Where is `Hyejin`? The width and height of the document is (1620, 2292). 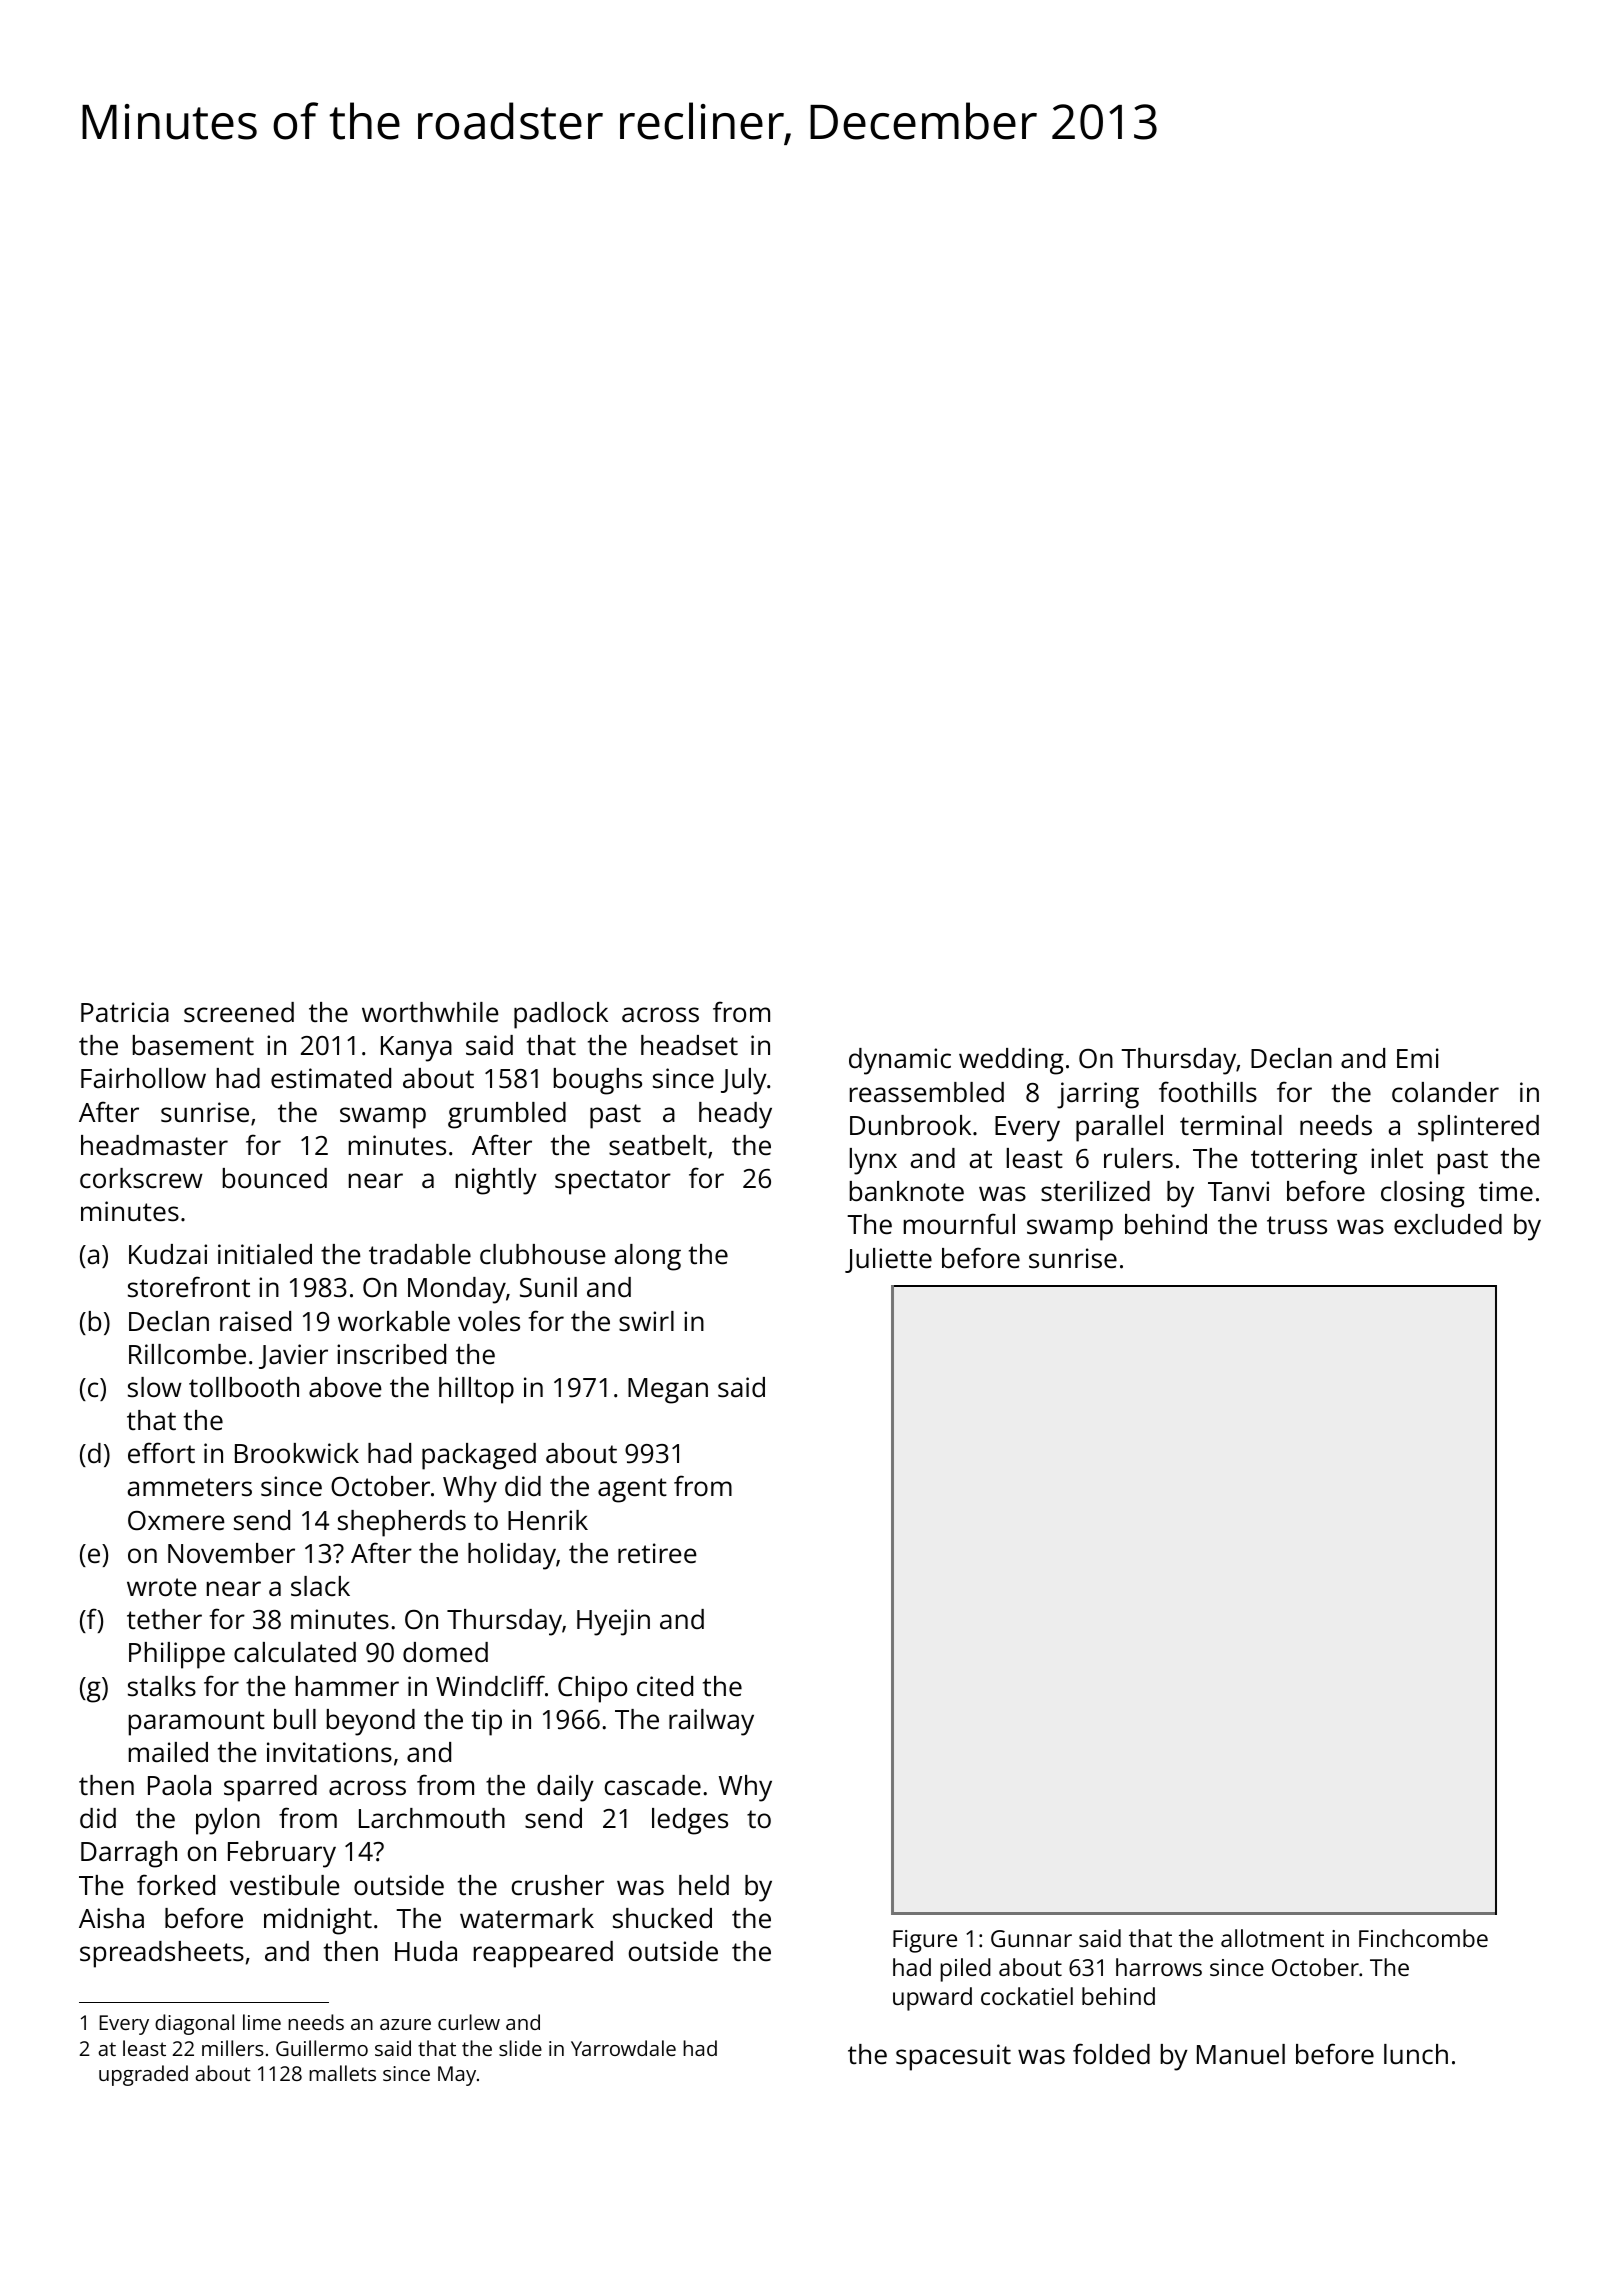
Hyejin is located at coordinates (613, 1622).
